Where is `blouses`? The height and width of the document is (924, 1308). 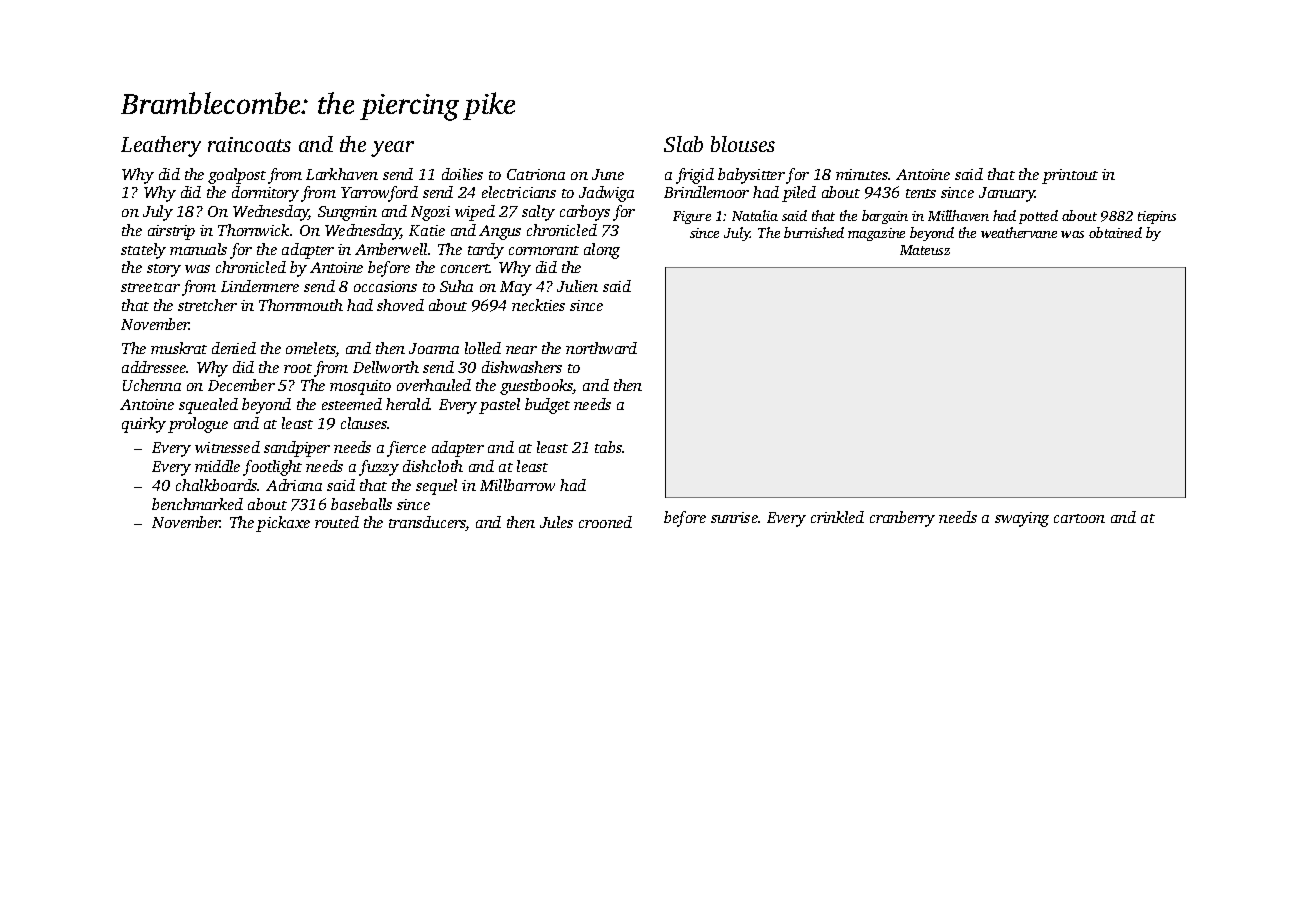 blouses is located at coordinates (743, 144).
